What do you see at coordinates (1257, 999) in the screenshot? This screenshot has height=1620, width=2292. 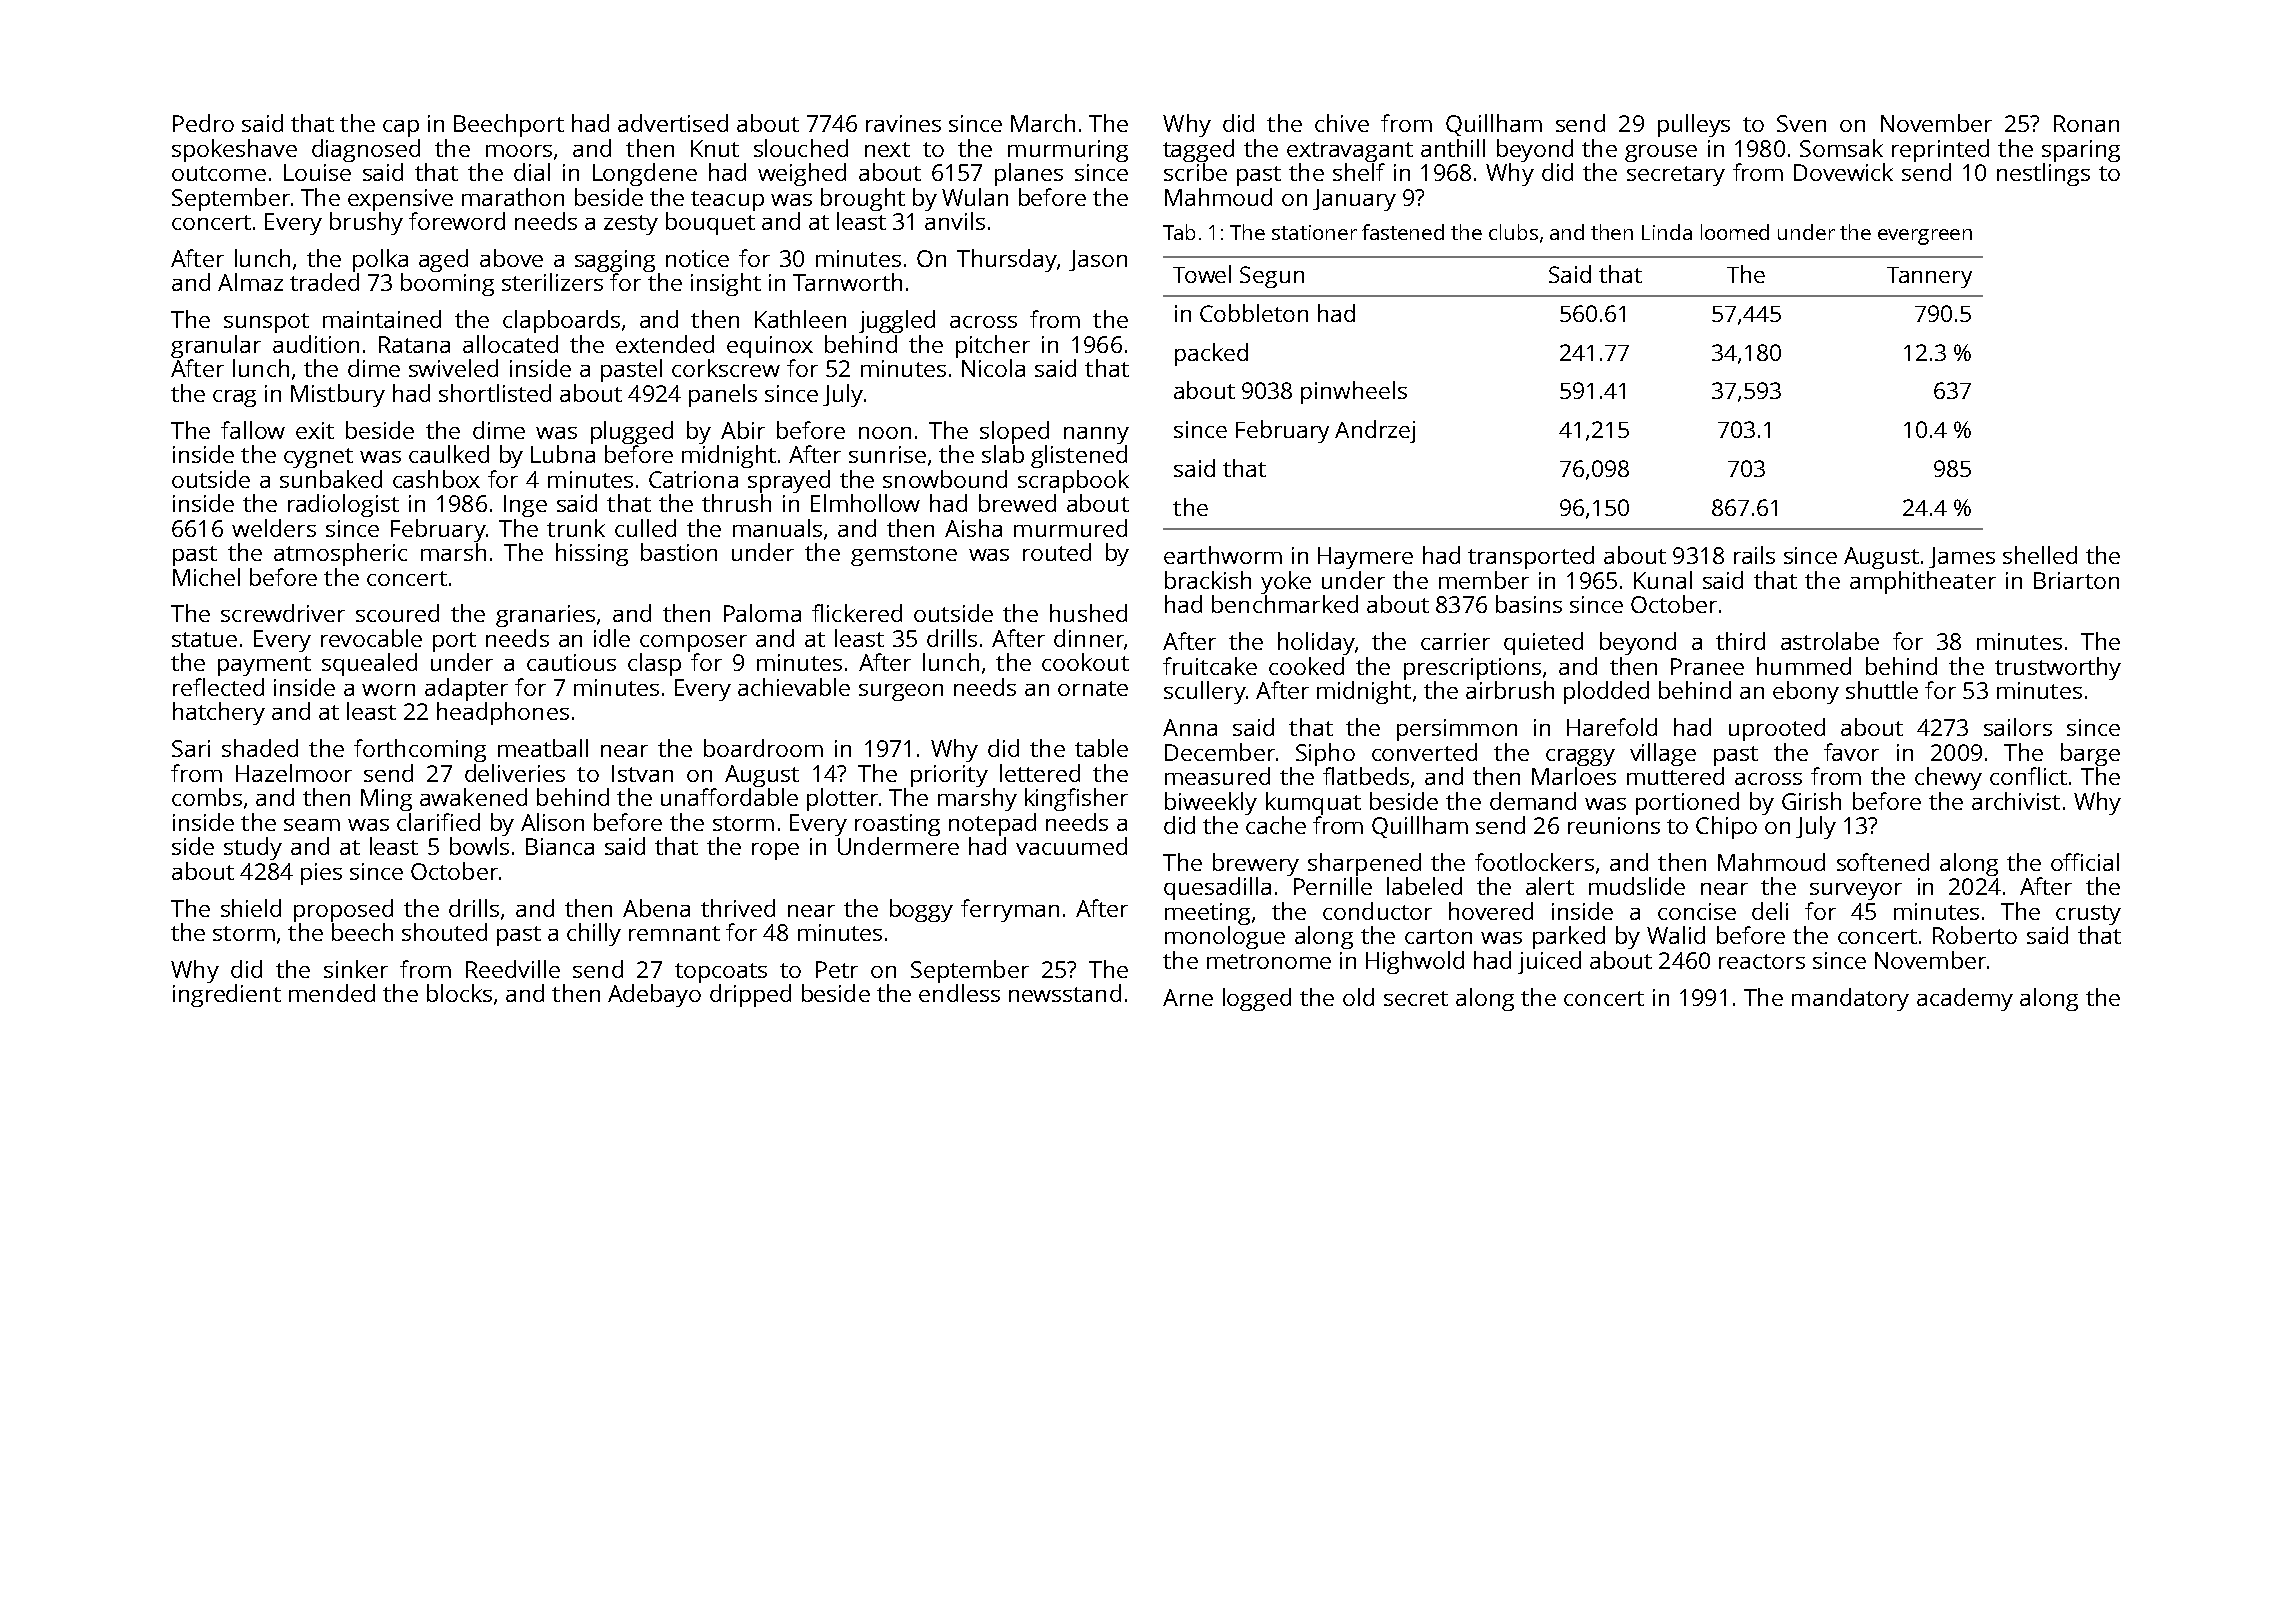 I see `logged` at bounding box center [1257, 999].
